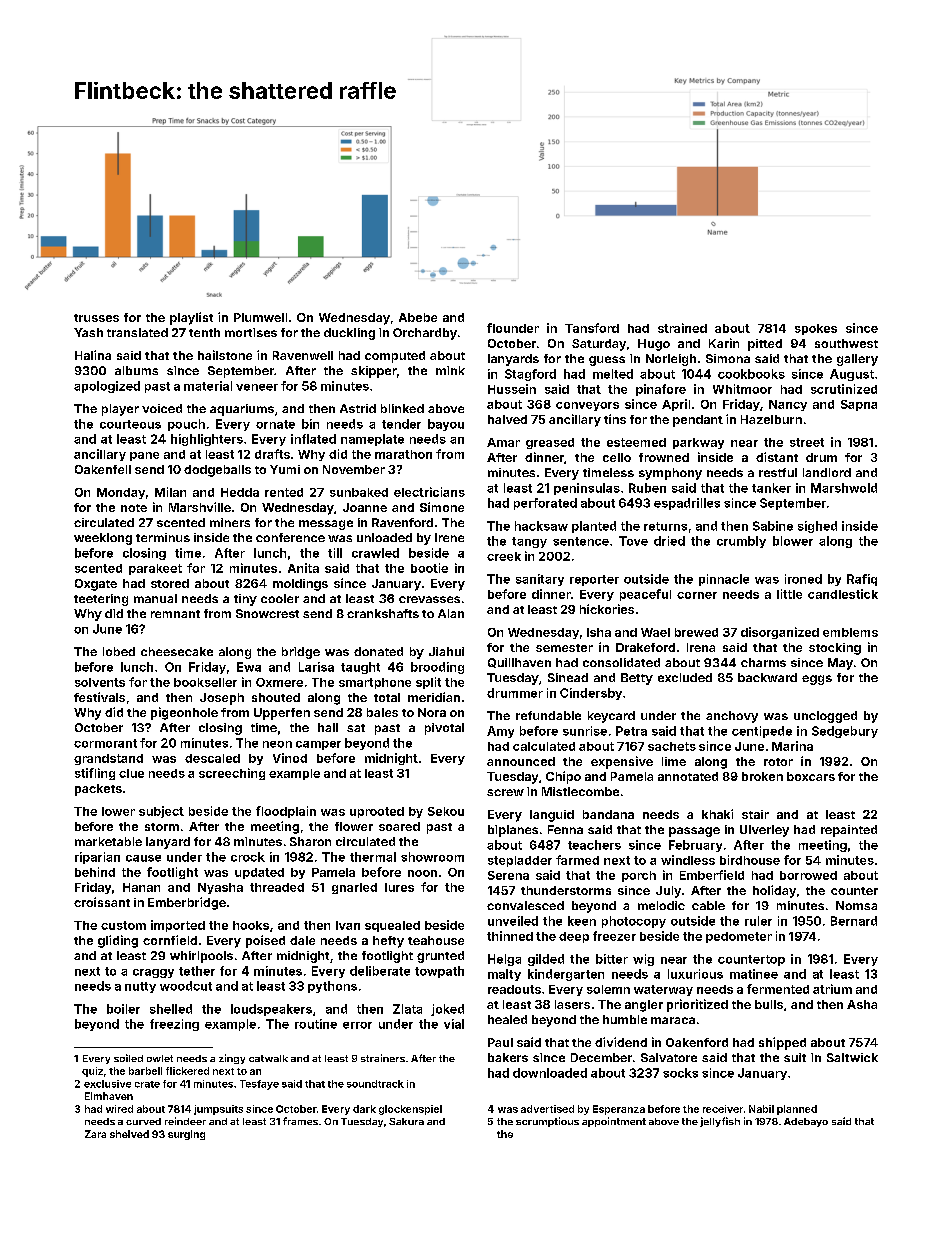 Image resolution: width=952 pixels, height=1233 pixels. Describe the element at coordinates (232, 774) in the screenshot. I see `screeching` at that location.
